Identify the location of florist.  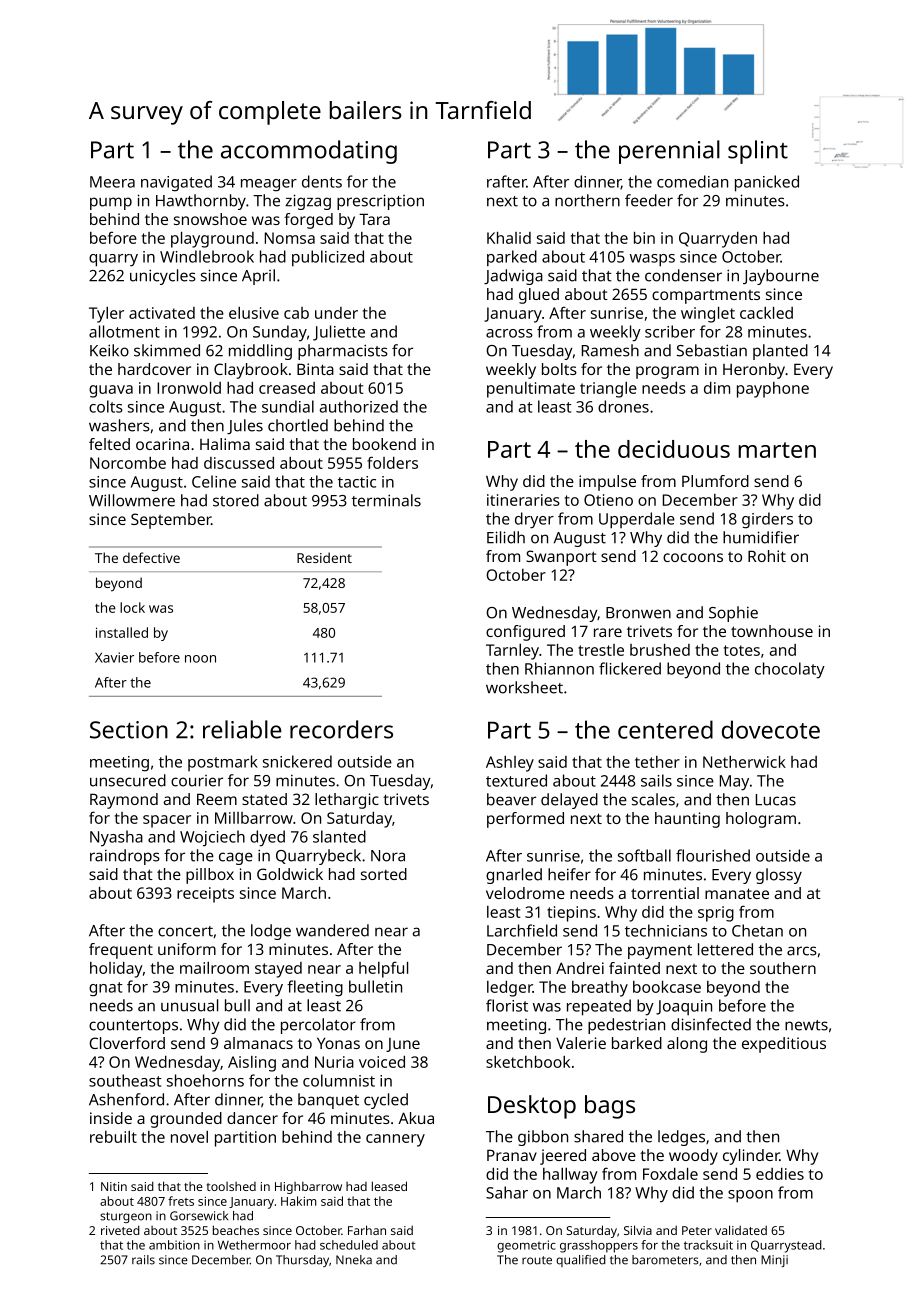
(507, 1005).
